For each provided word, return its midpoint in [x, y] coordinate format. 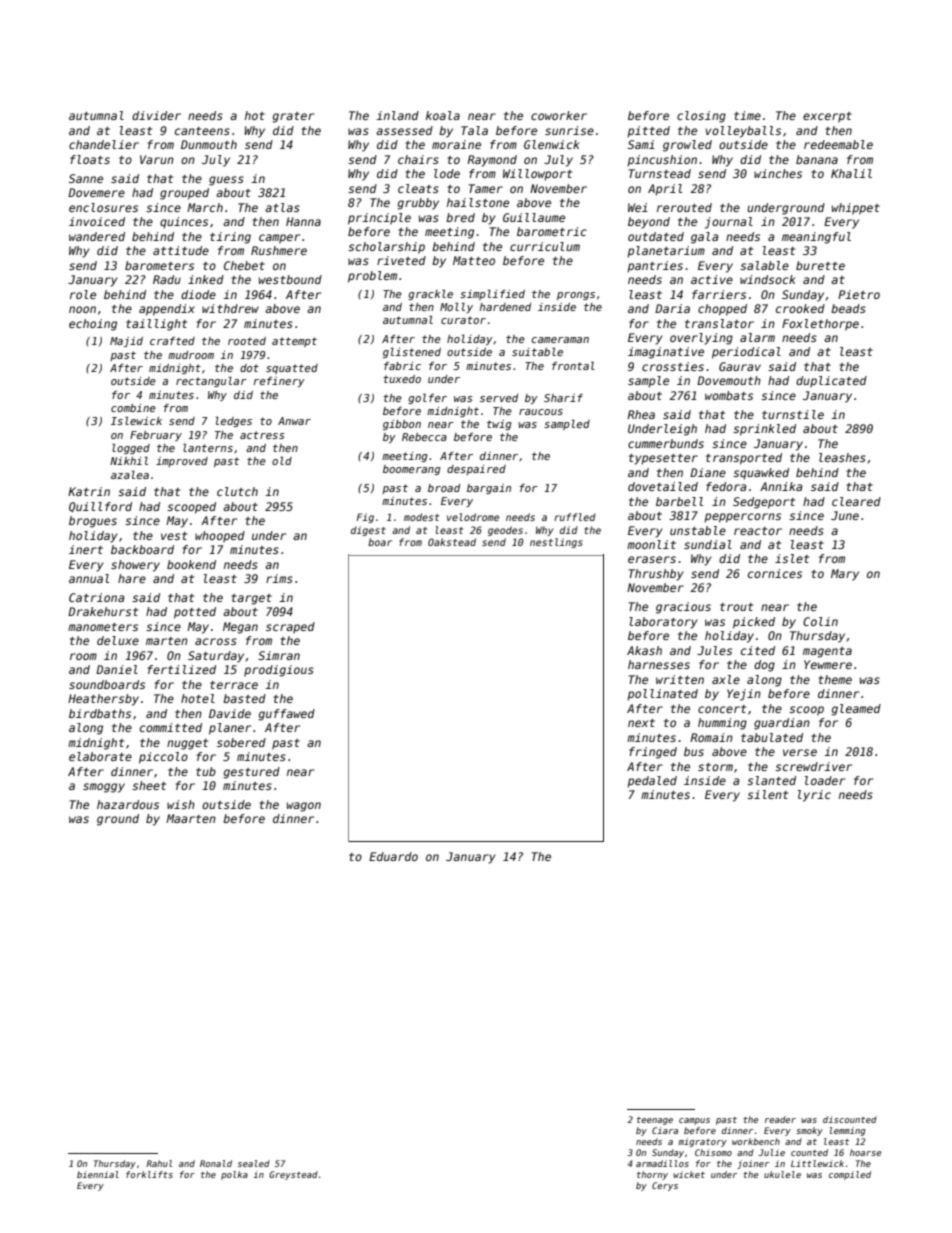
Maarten [191, 818]
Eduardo [393, 856]
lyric [814, 796]
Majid [126, 342]
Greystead [293, 1175]
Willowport [537, 175]
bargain [489, 489]
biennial [98, 1174]
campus [694, 1121]
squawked [761, 474]
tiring [230, 238]
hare [132, 578]
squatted [292, 369]
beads [848, 308]
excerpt [827, 117]
